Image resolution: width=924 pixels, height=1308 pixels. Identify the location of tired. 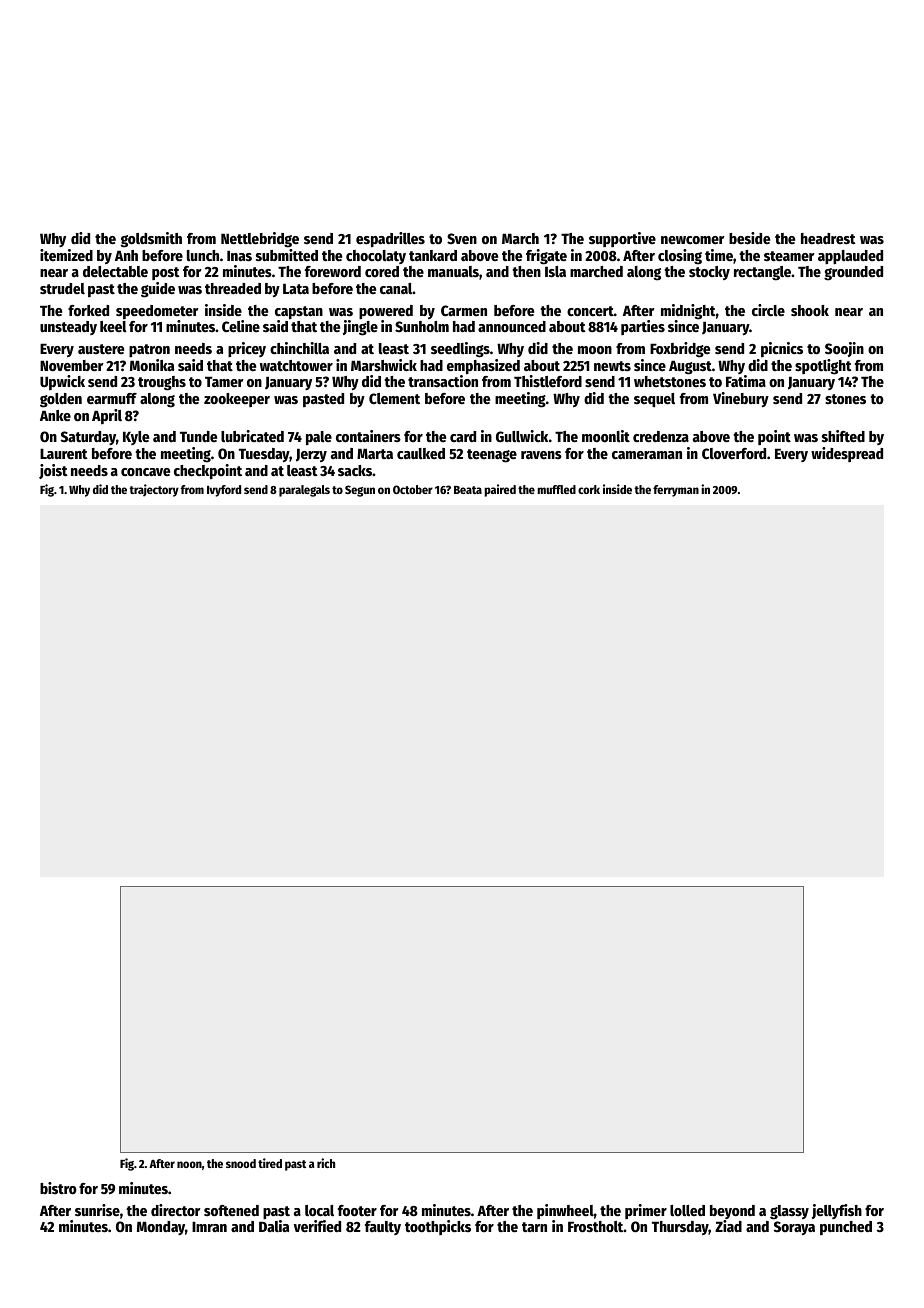
(270, 1163).
